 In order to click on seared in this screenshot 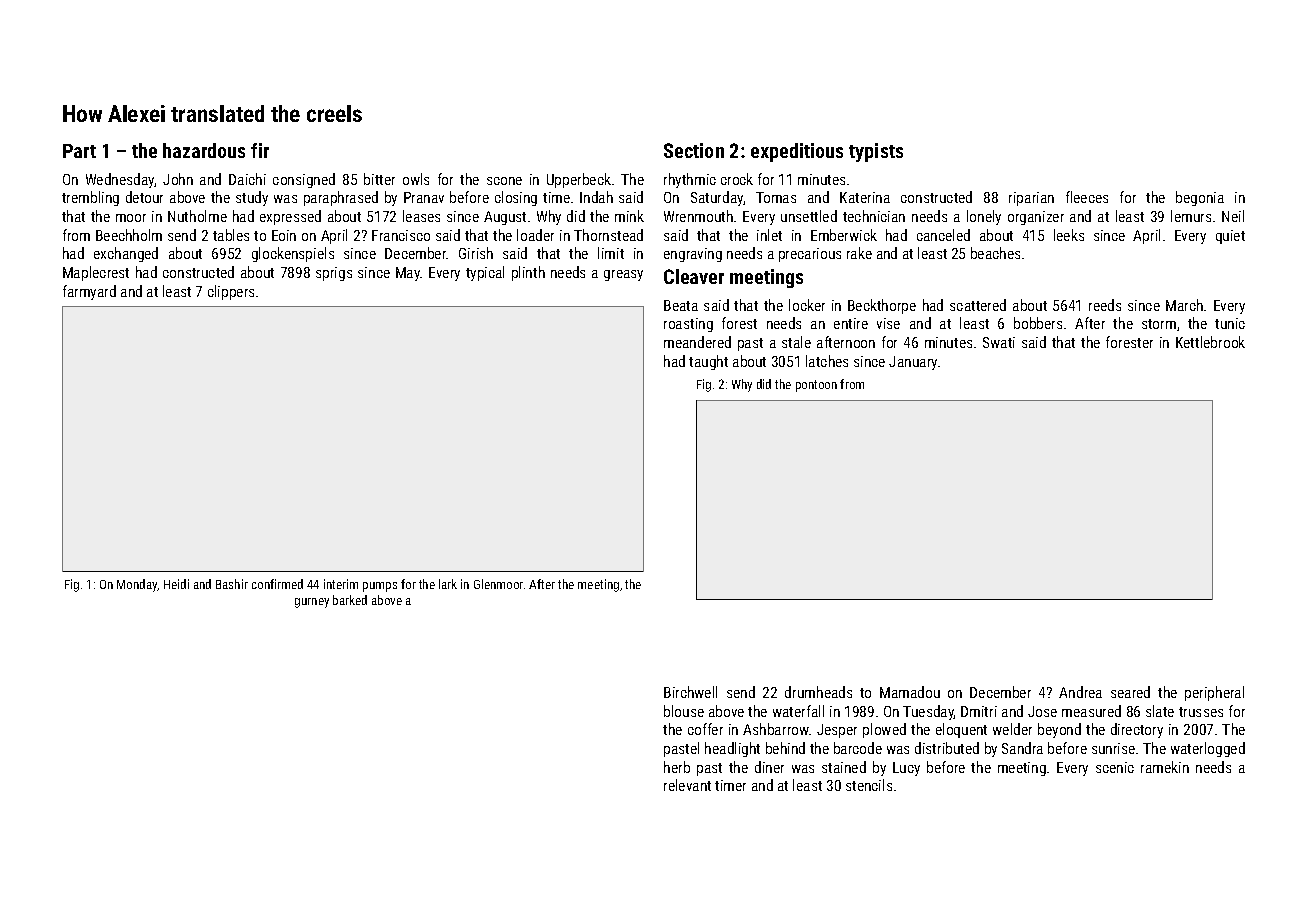, I will do `click(1130, 692)`.
